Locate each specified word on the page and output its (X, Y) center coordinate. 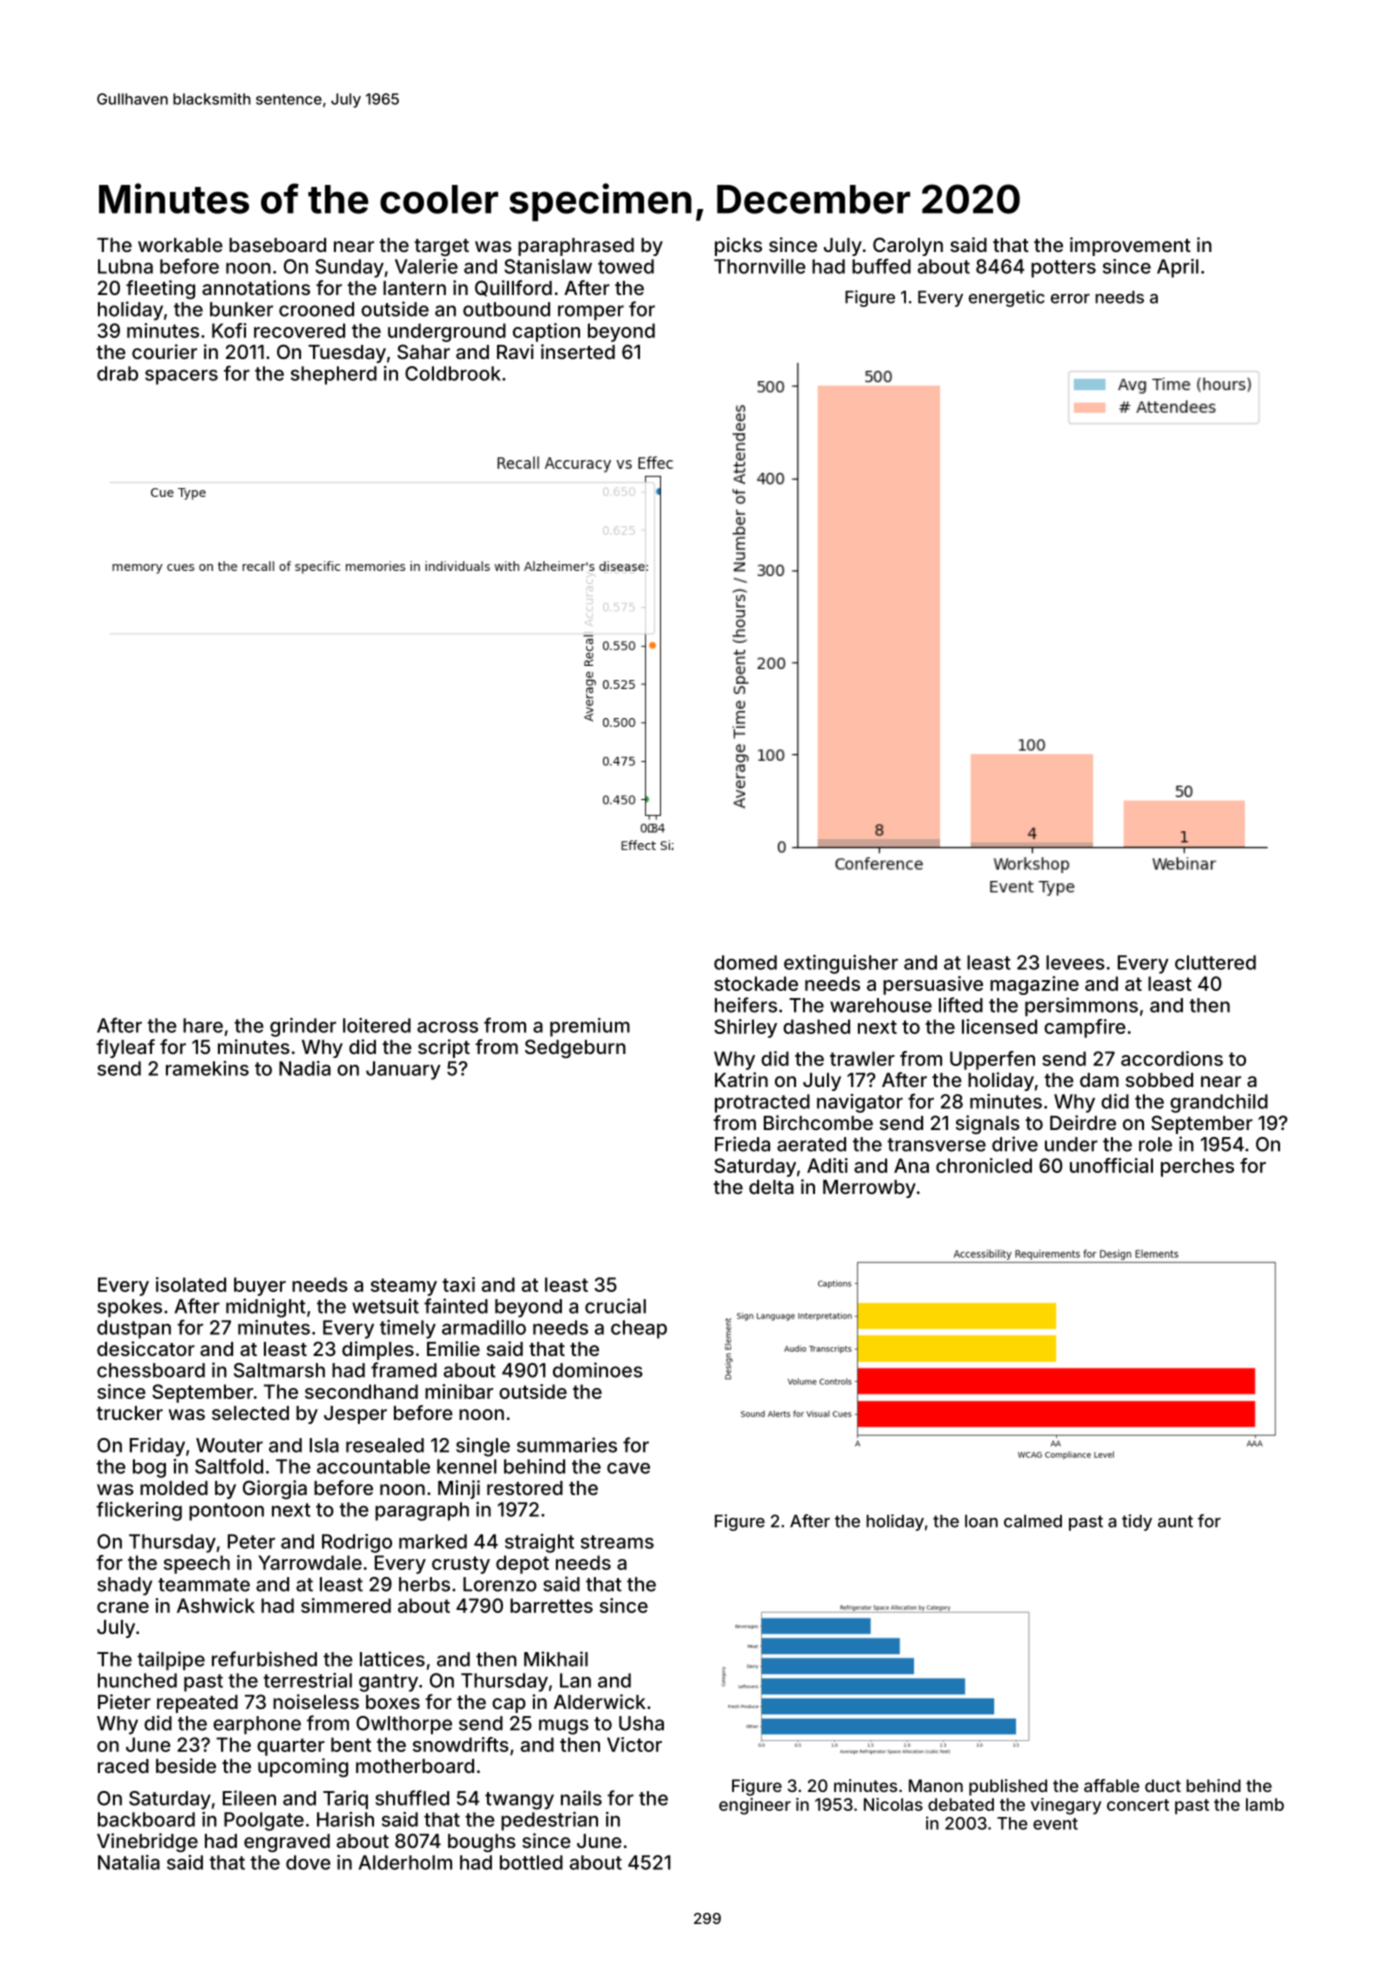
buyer (260, 1286)
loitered (377, 1025)
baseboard (277, 245)
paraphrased (576, 247)
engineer (755, 1806)
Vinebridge (147, 1842)
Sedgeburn (575, 1048)
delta (771, 1187)
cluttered (1215, 962)
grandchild (1219, 1103)
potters (1063, 269)
